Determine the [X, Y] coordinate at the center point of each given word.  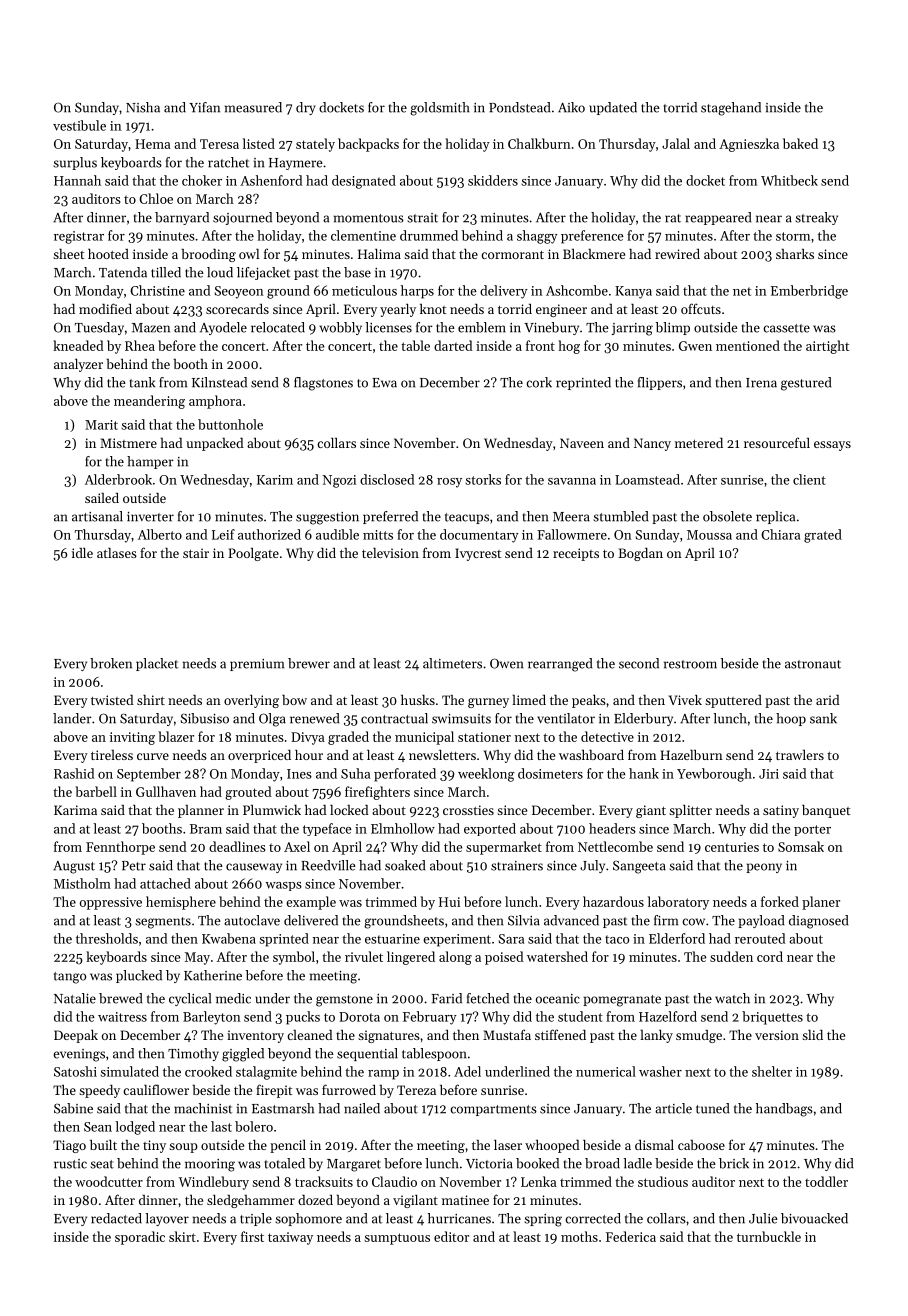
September [149, 775]
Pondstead [519, 107]
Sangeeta [639, 867]
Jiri [769, 774]
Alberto [160, 534]
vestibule [79, 125]
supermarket [504, 848]
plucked [139, 976]
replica [775, 517]
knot [433, 309]
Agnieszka [749, 145]
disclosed [387, 479]
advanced [571, 920]
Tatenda [123, 272]
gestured [806, 384]
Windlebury [213, 1183]
